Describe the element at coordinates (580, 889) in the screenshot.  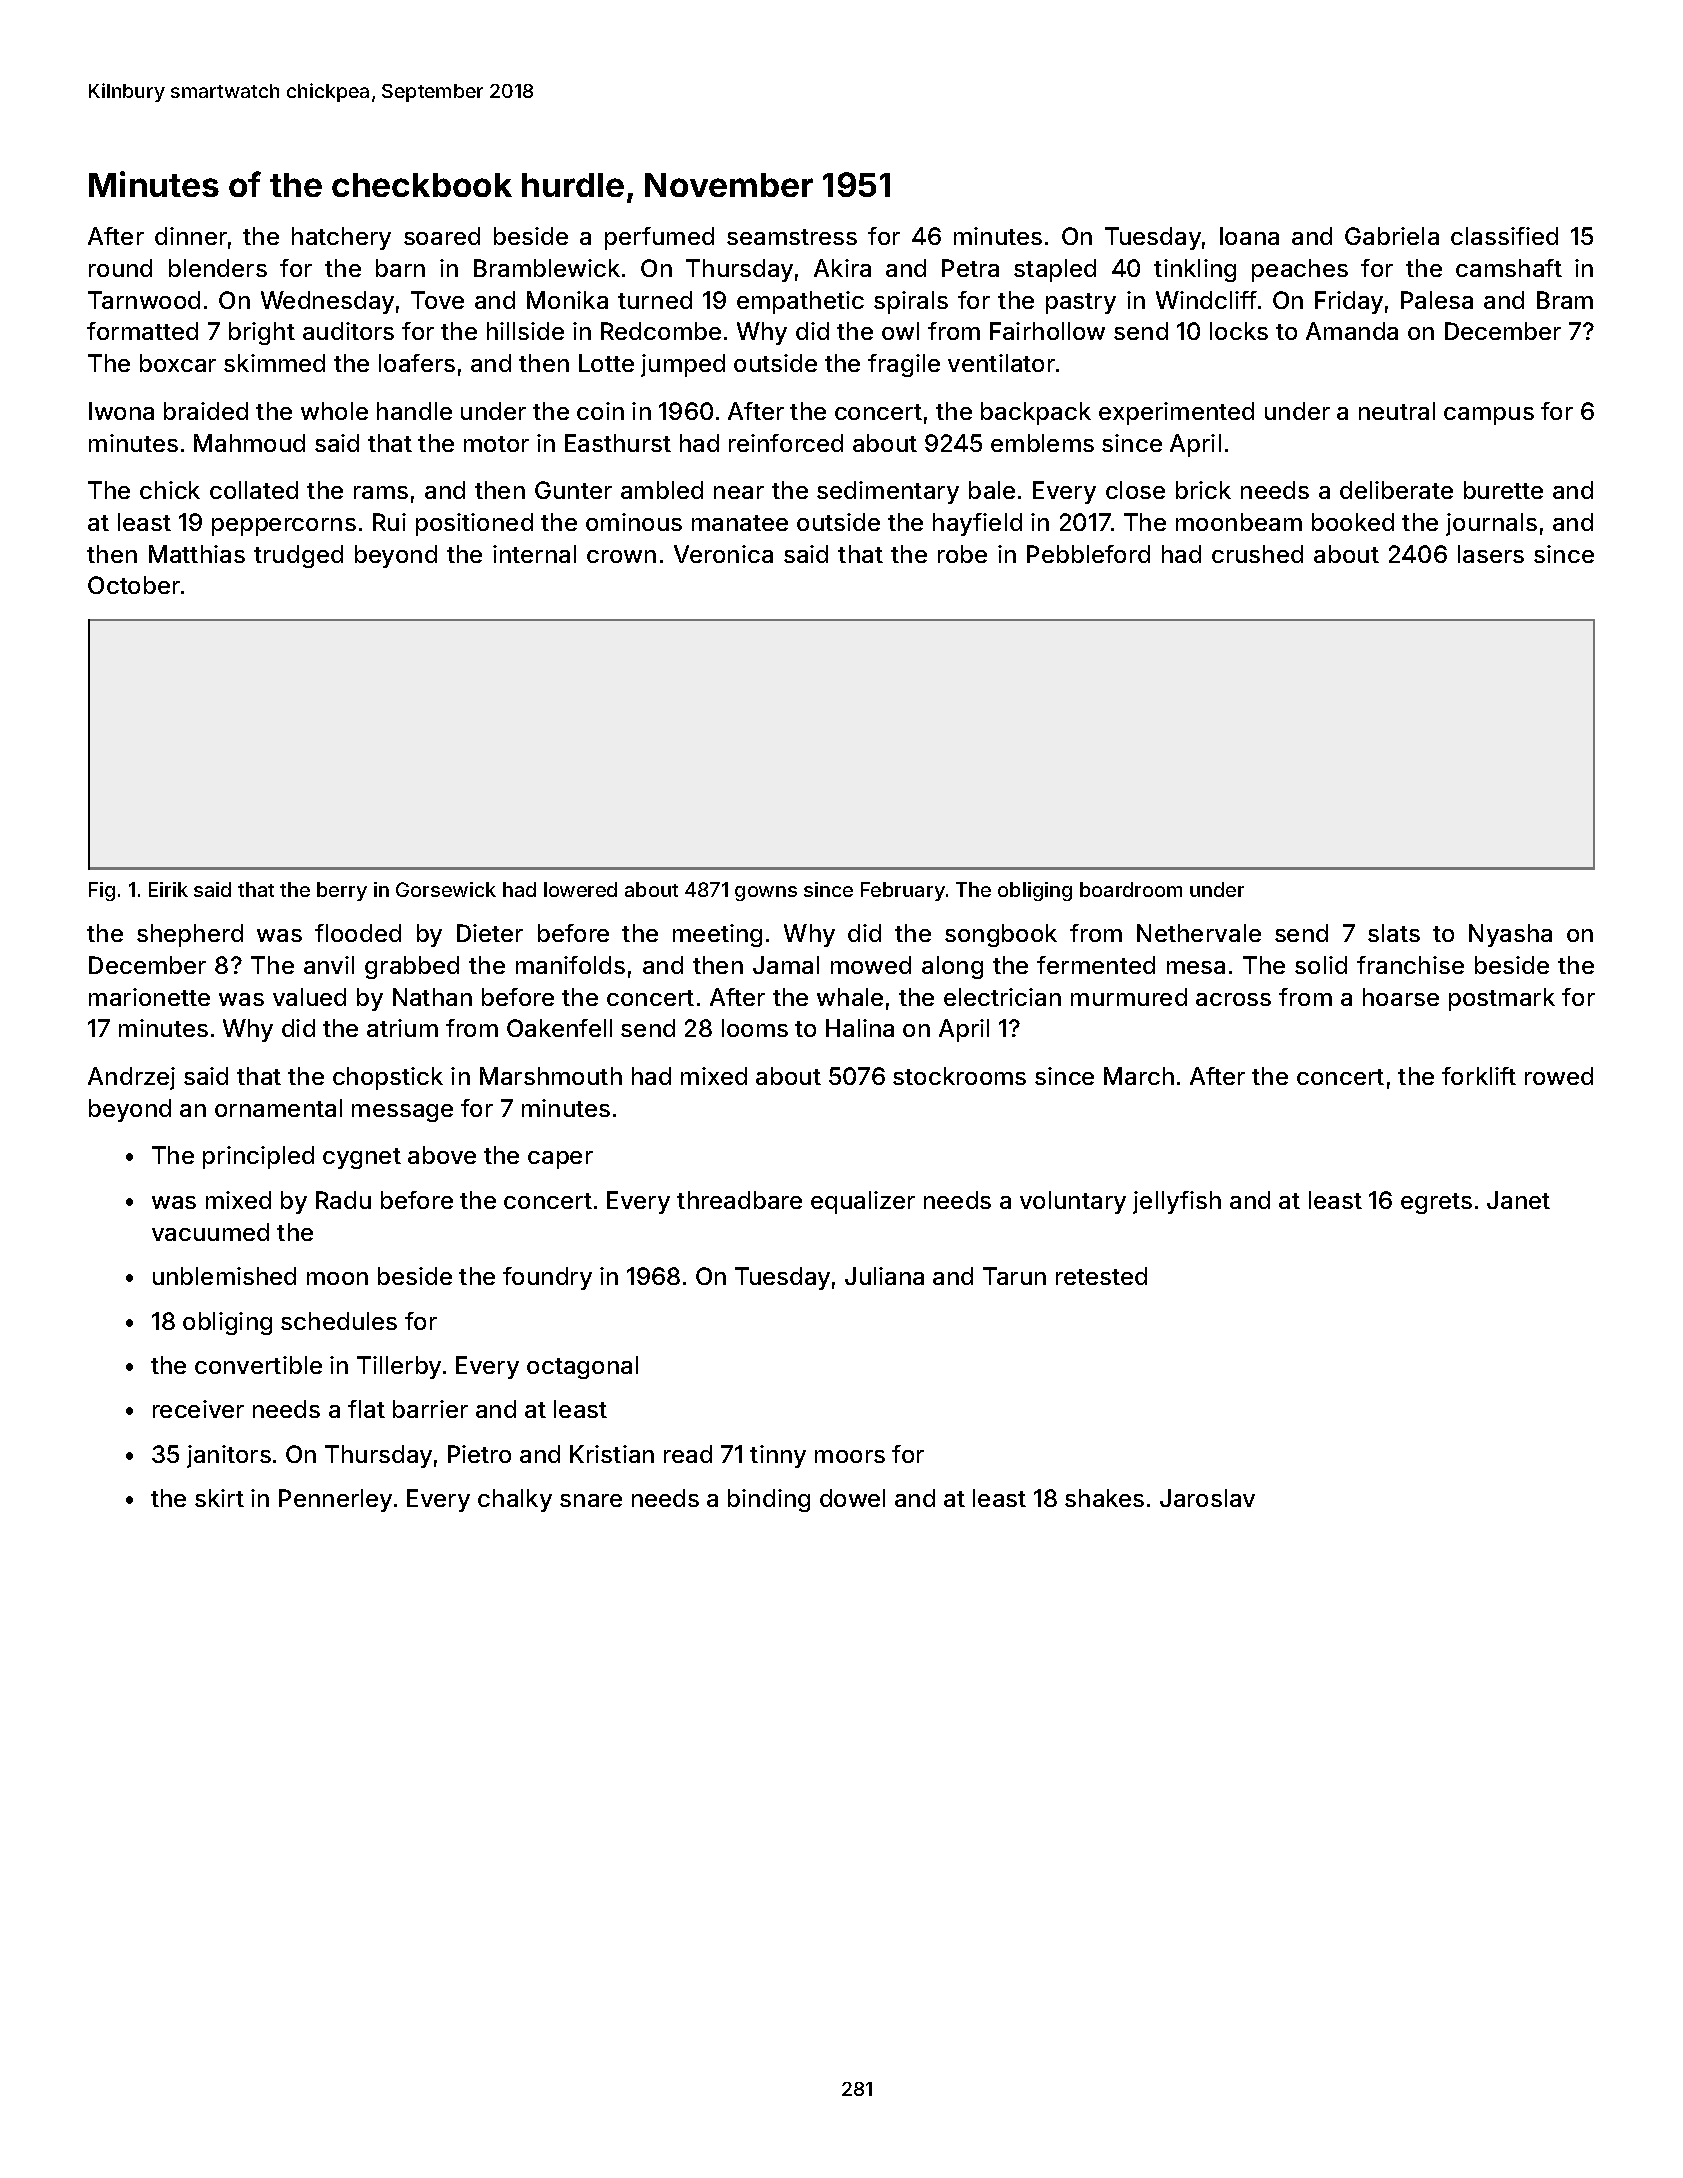
I see `lowered` at that location.
